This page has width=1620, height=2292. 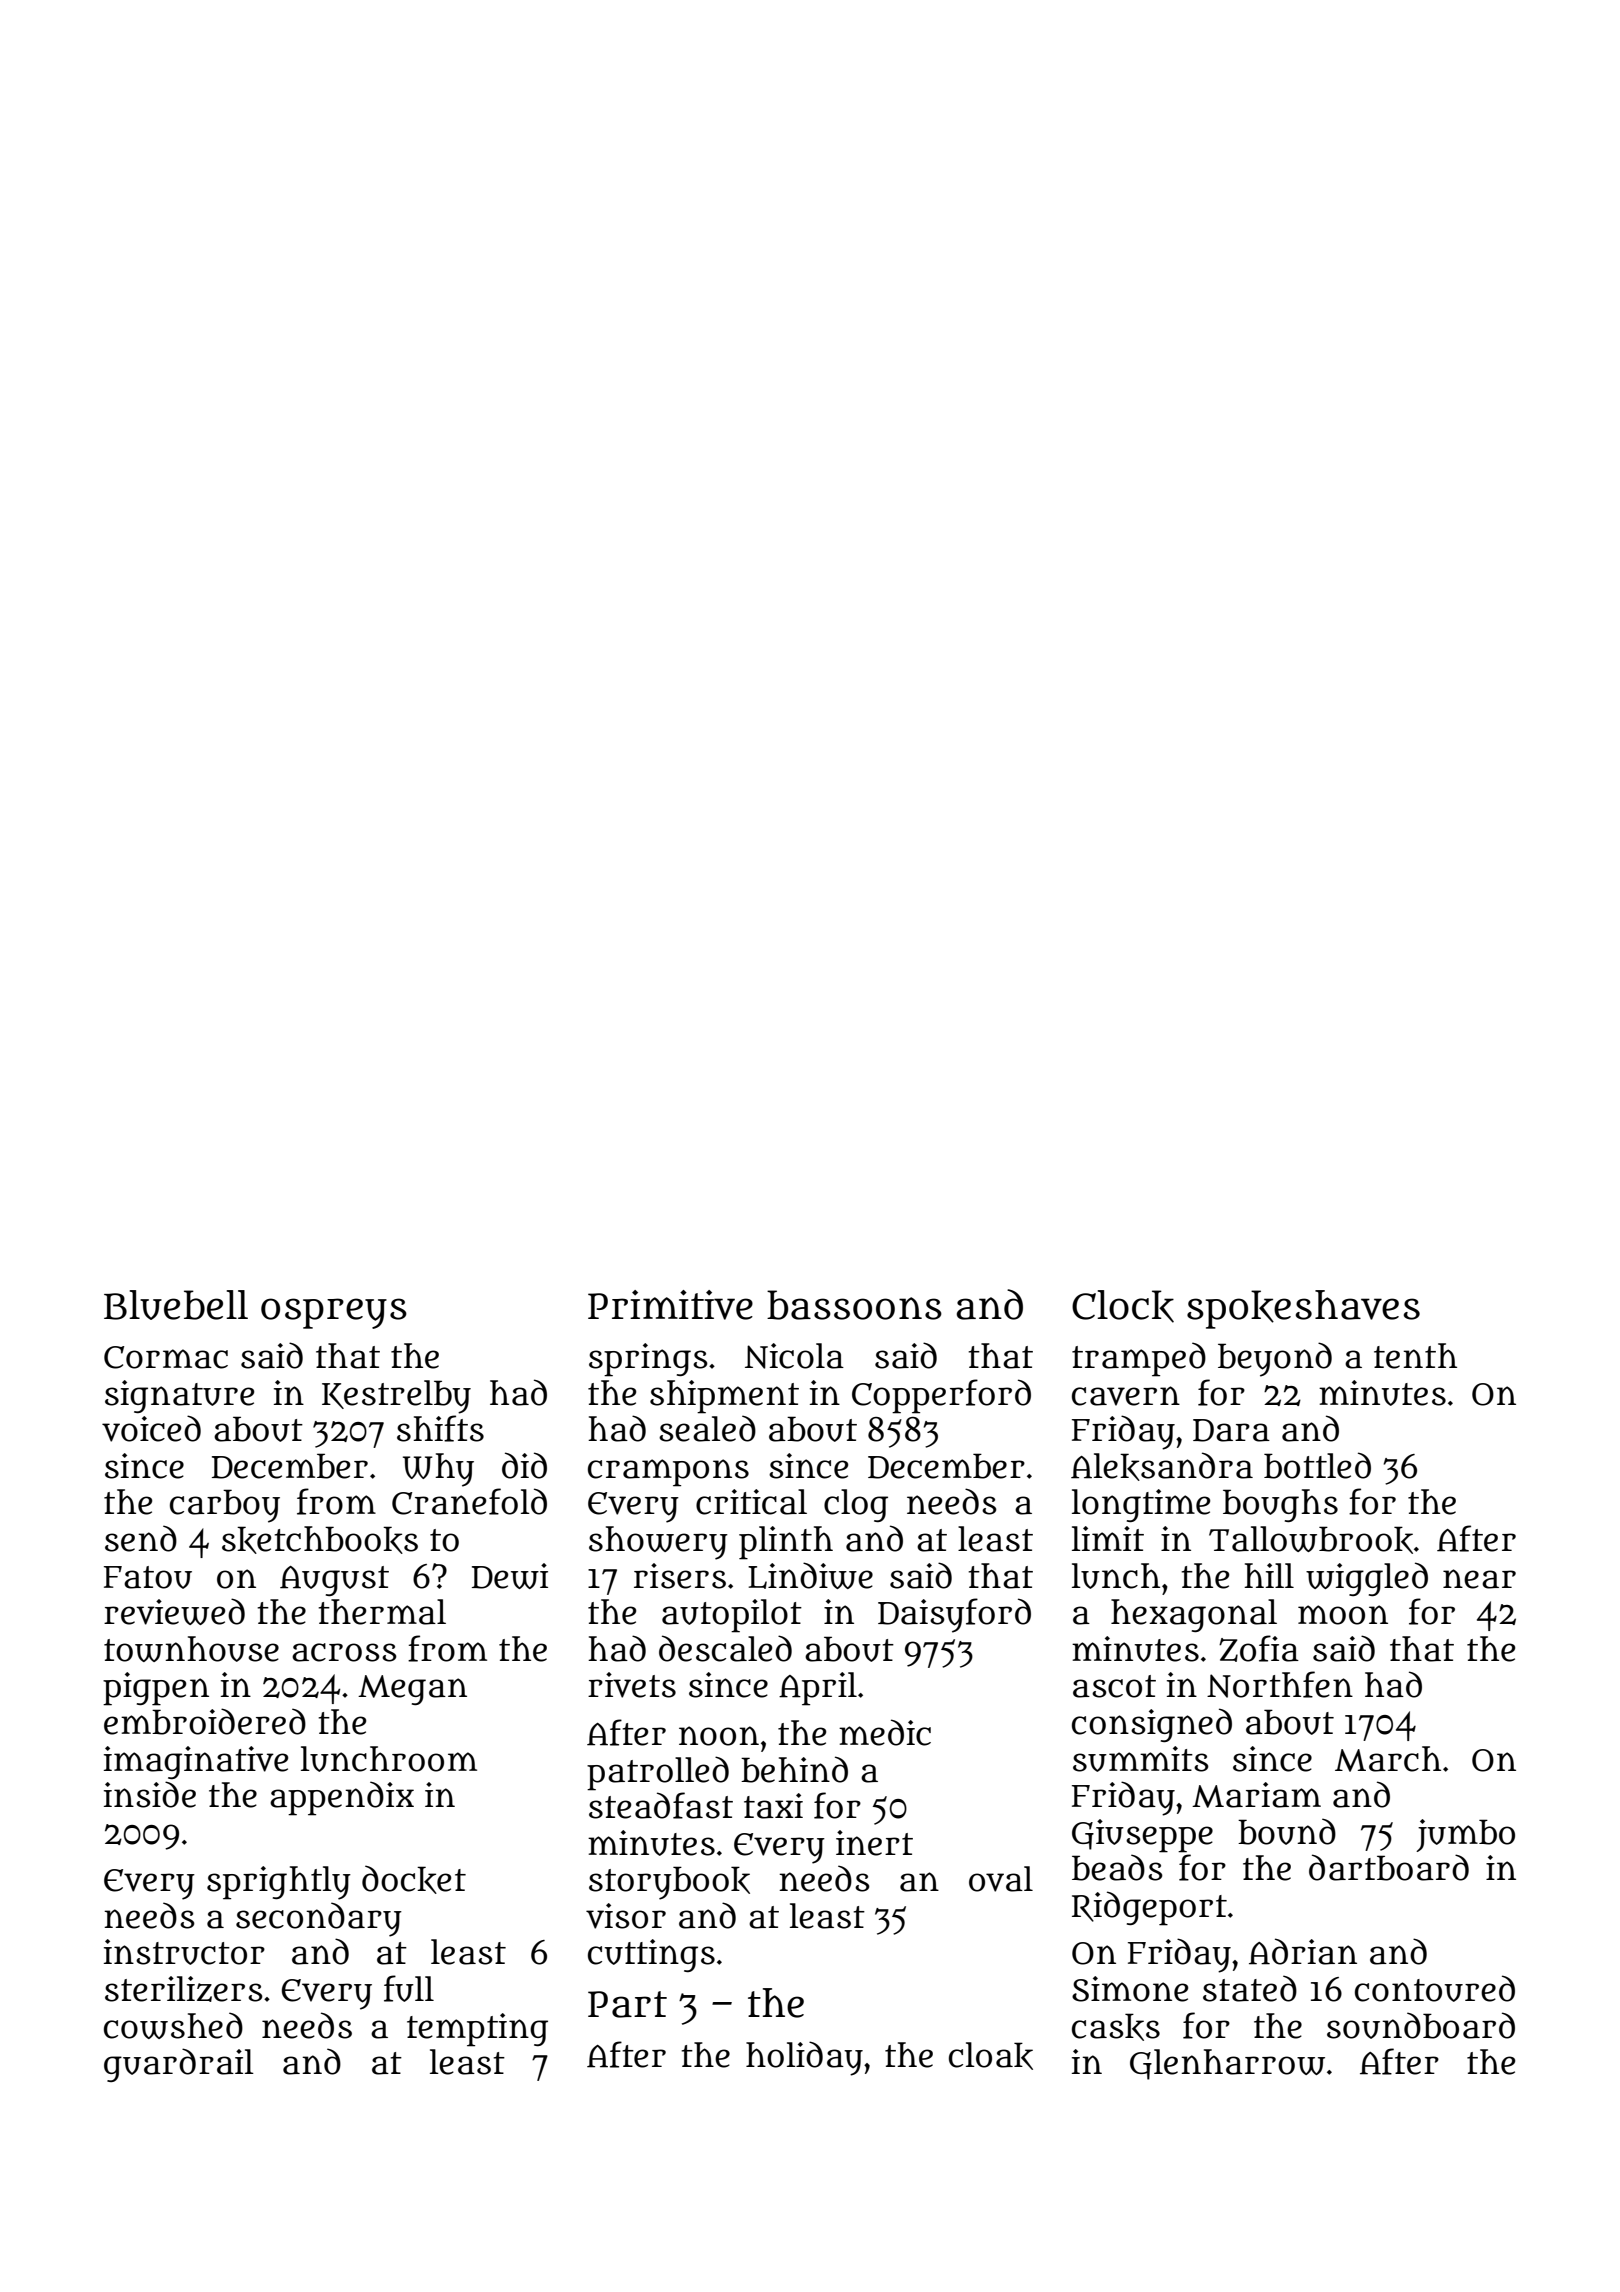 I want to click on bound, so click(x=1287, y=1831).
